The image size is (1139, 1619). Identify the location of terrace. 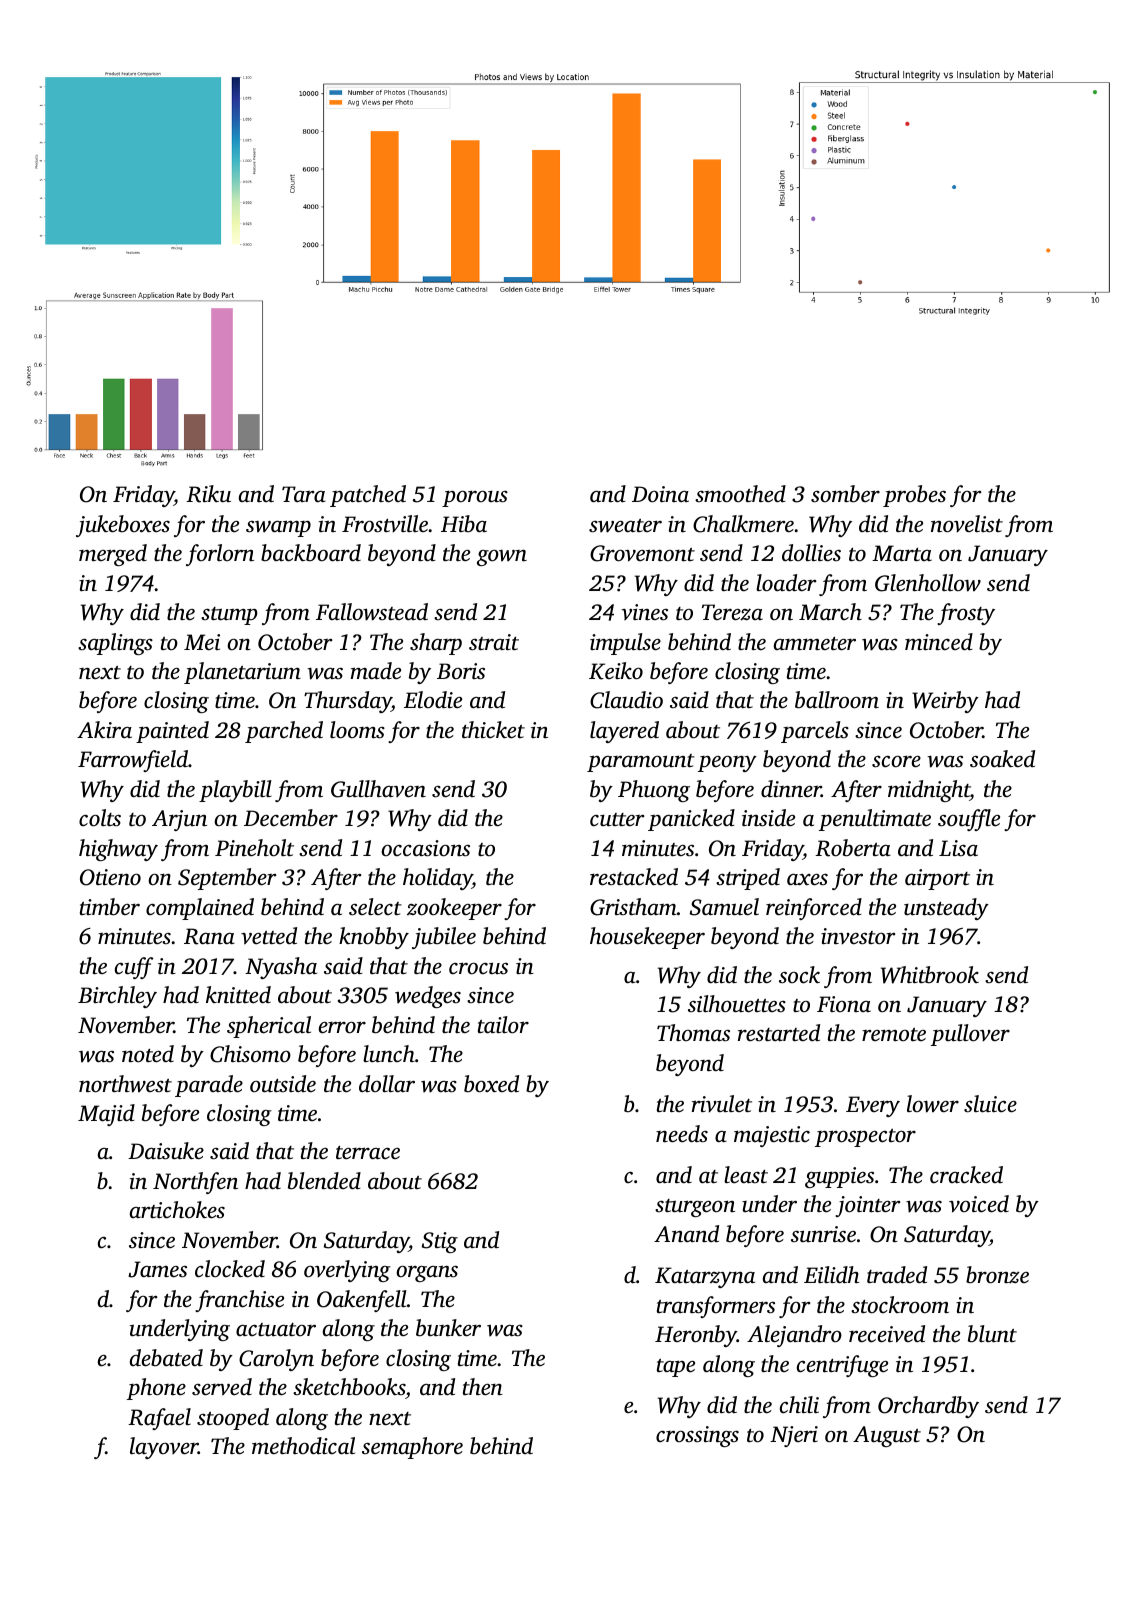
(368, 1152).
